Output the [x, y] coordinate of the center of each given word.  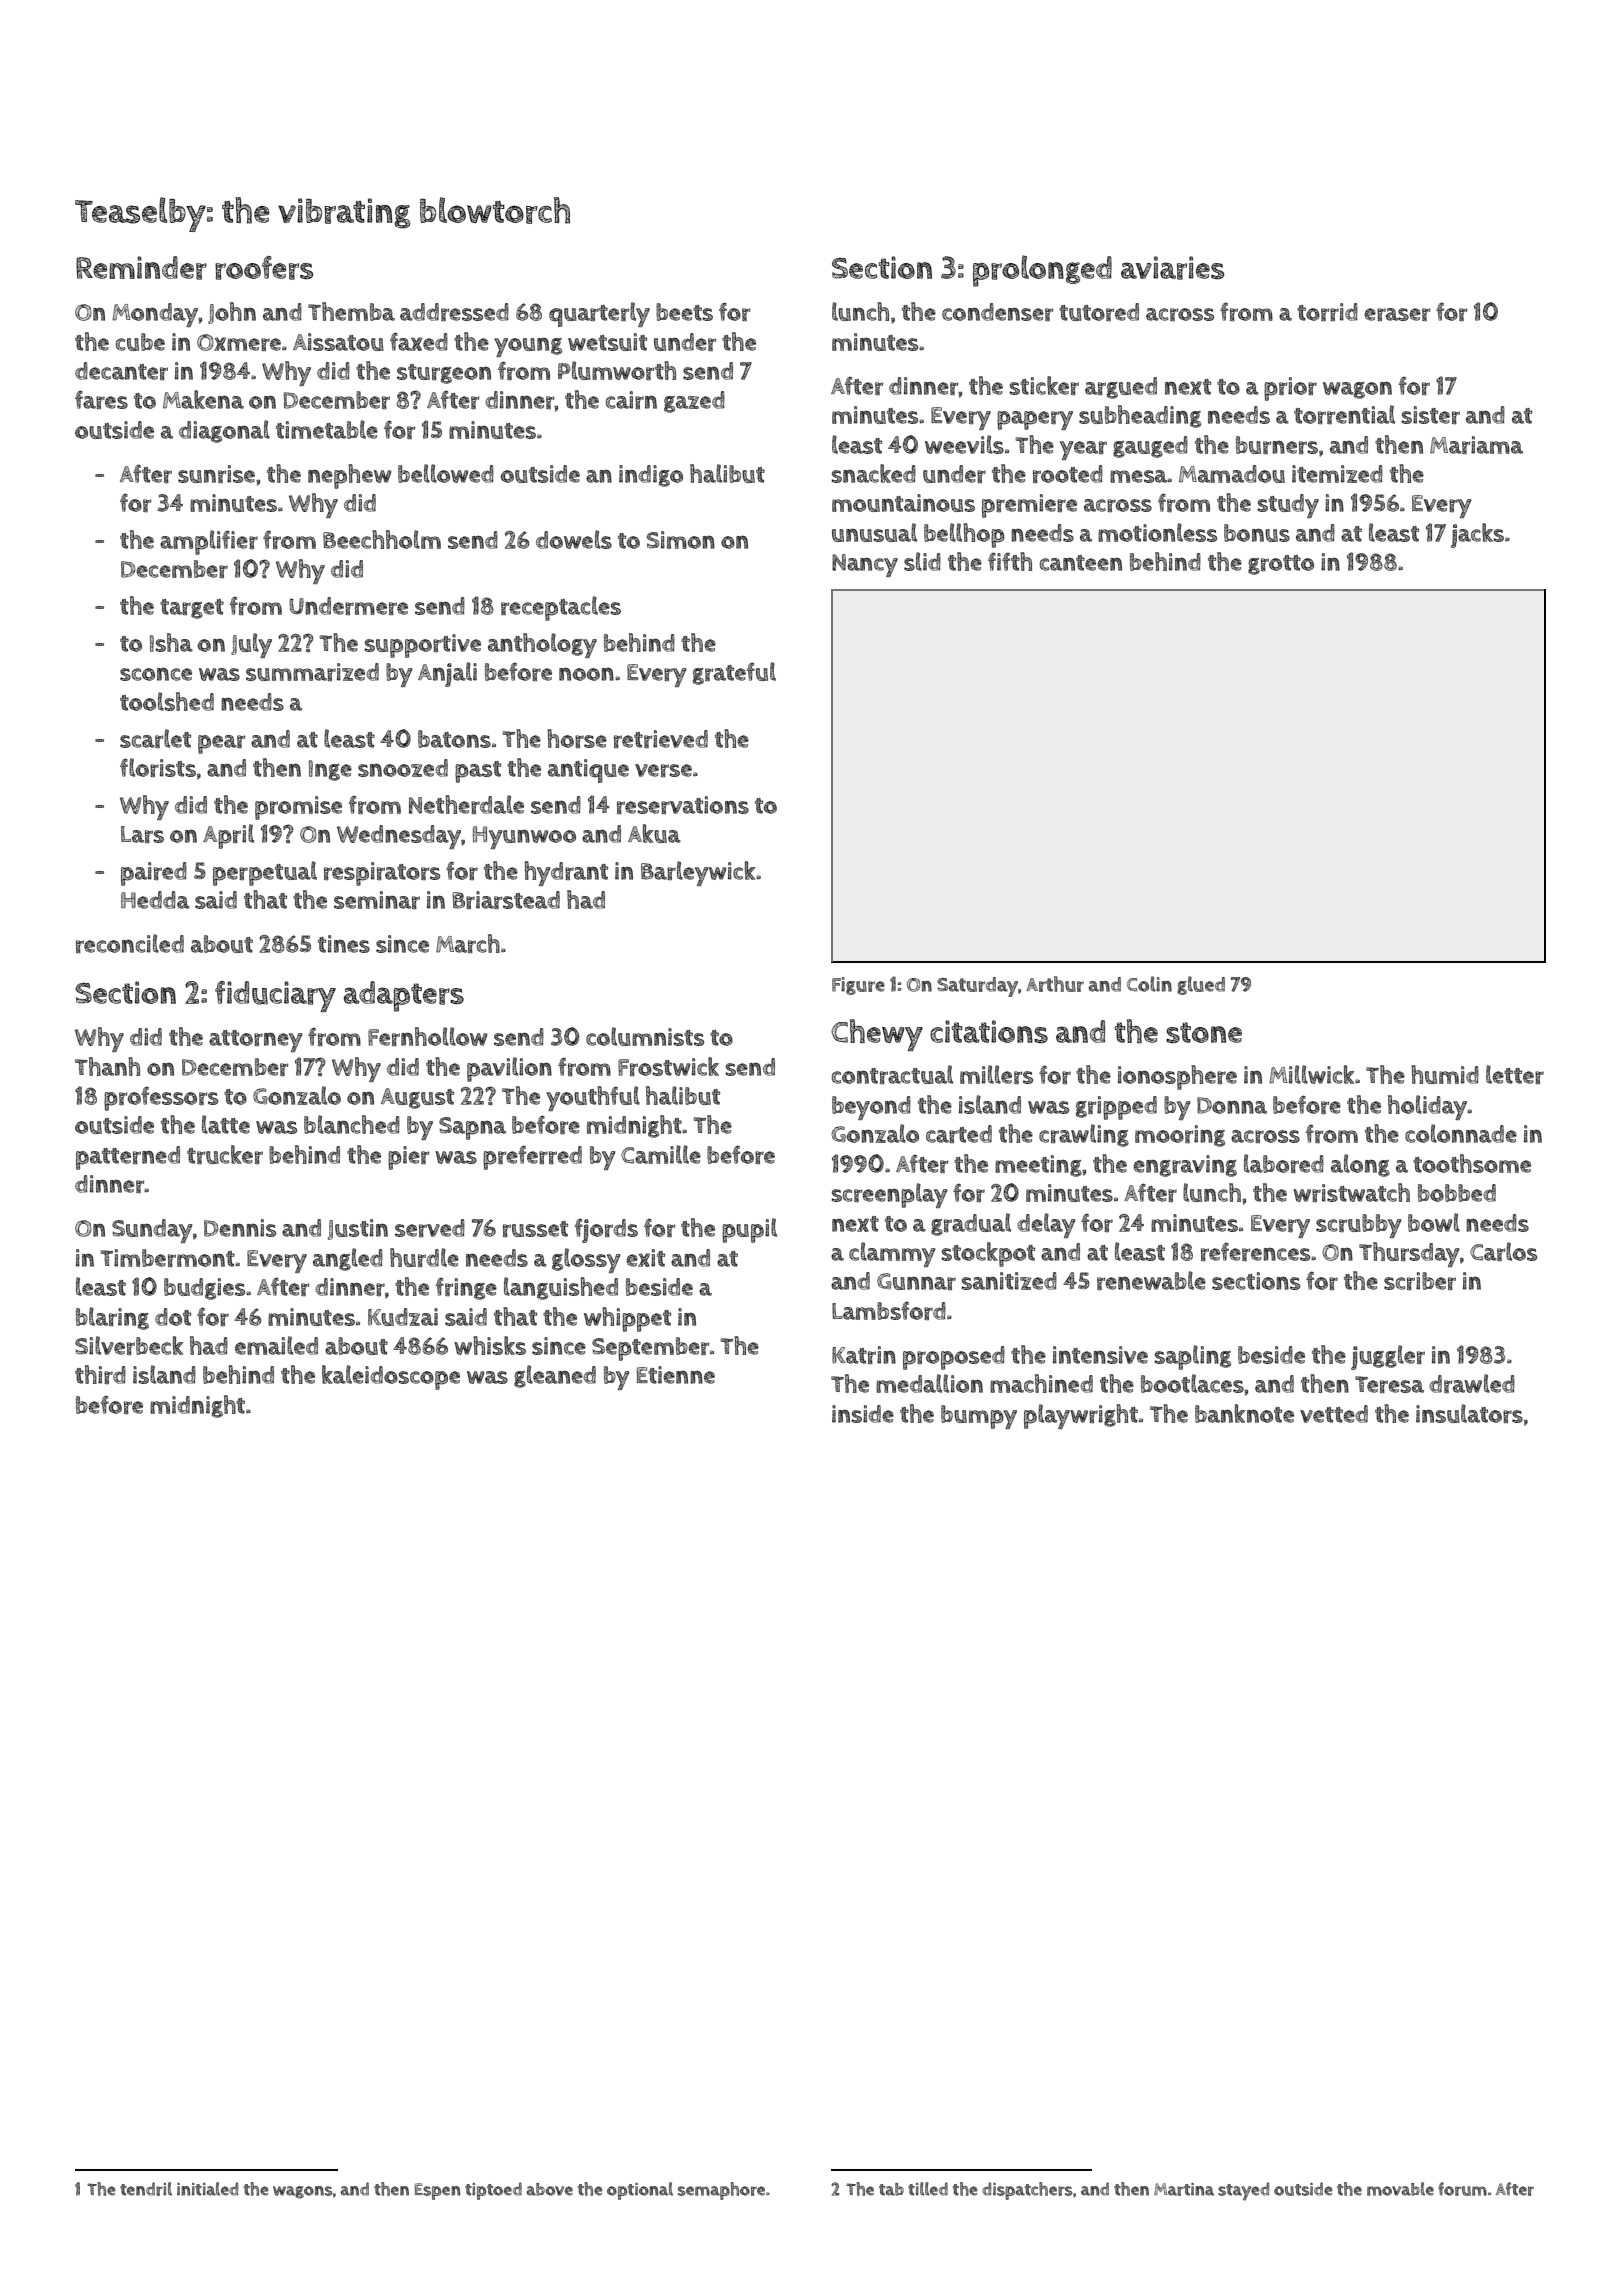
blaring [112, 1318]
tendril [146, 2189]
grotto [1281, 565]
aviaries [1172, 268]
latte [226, 1124]
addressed [454, 312]
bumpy [979, 1417]
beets [684, 312]
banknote [1244, 1413]
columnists [645, 1036]
